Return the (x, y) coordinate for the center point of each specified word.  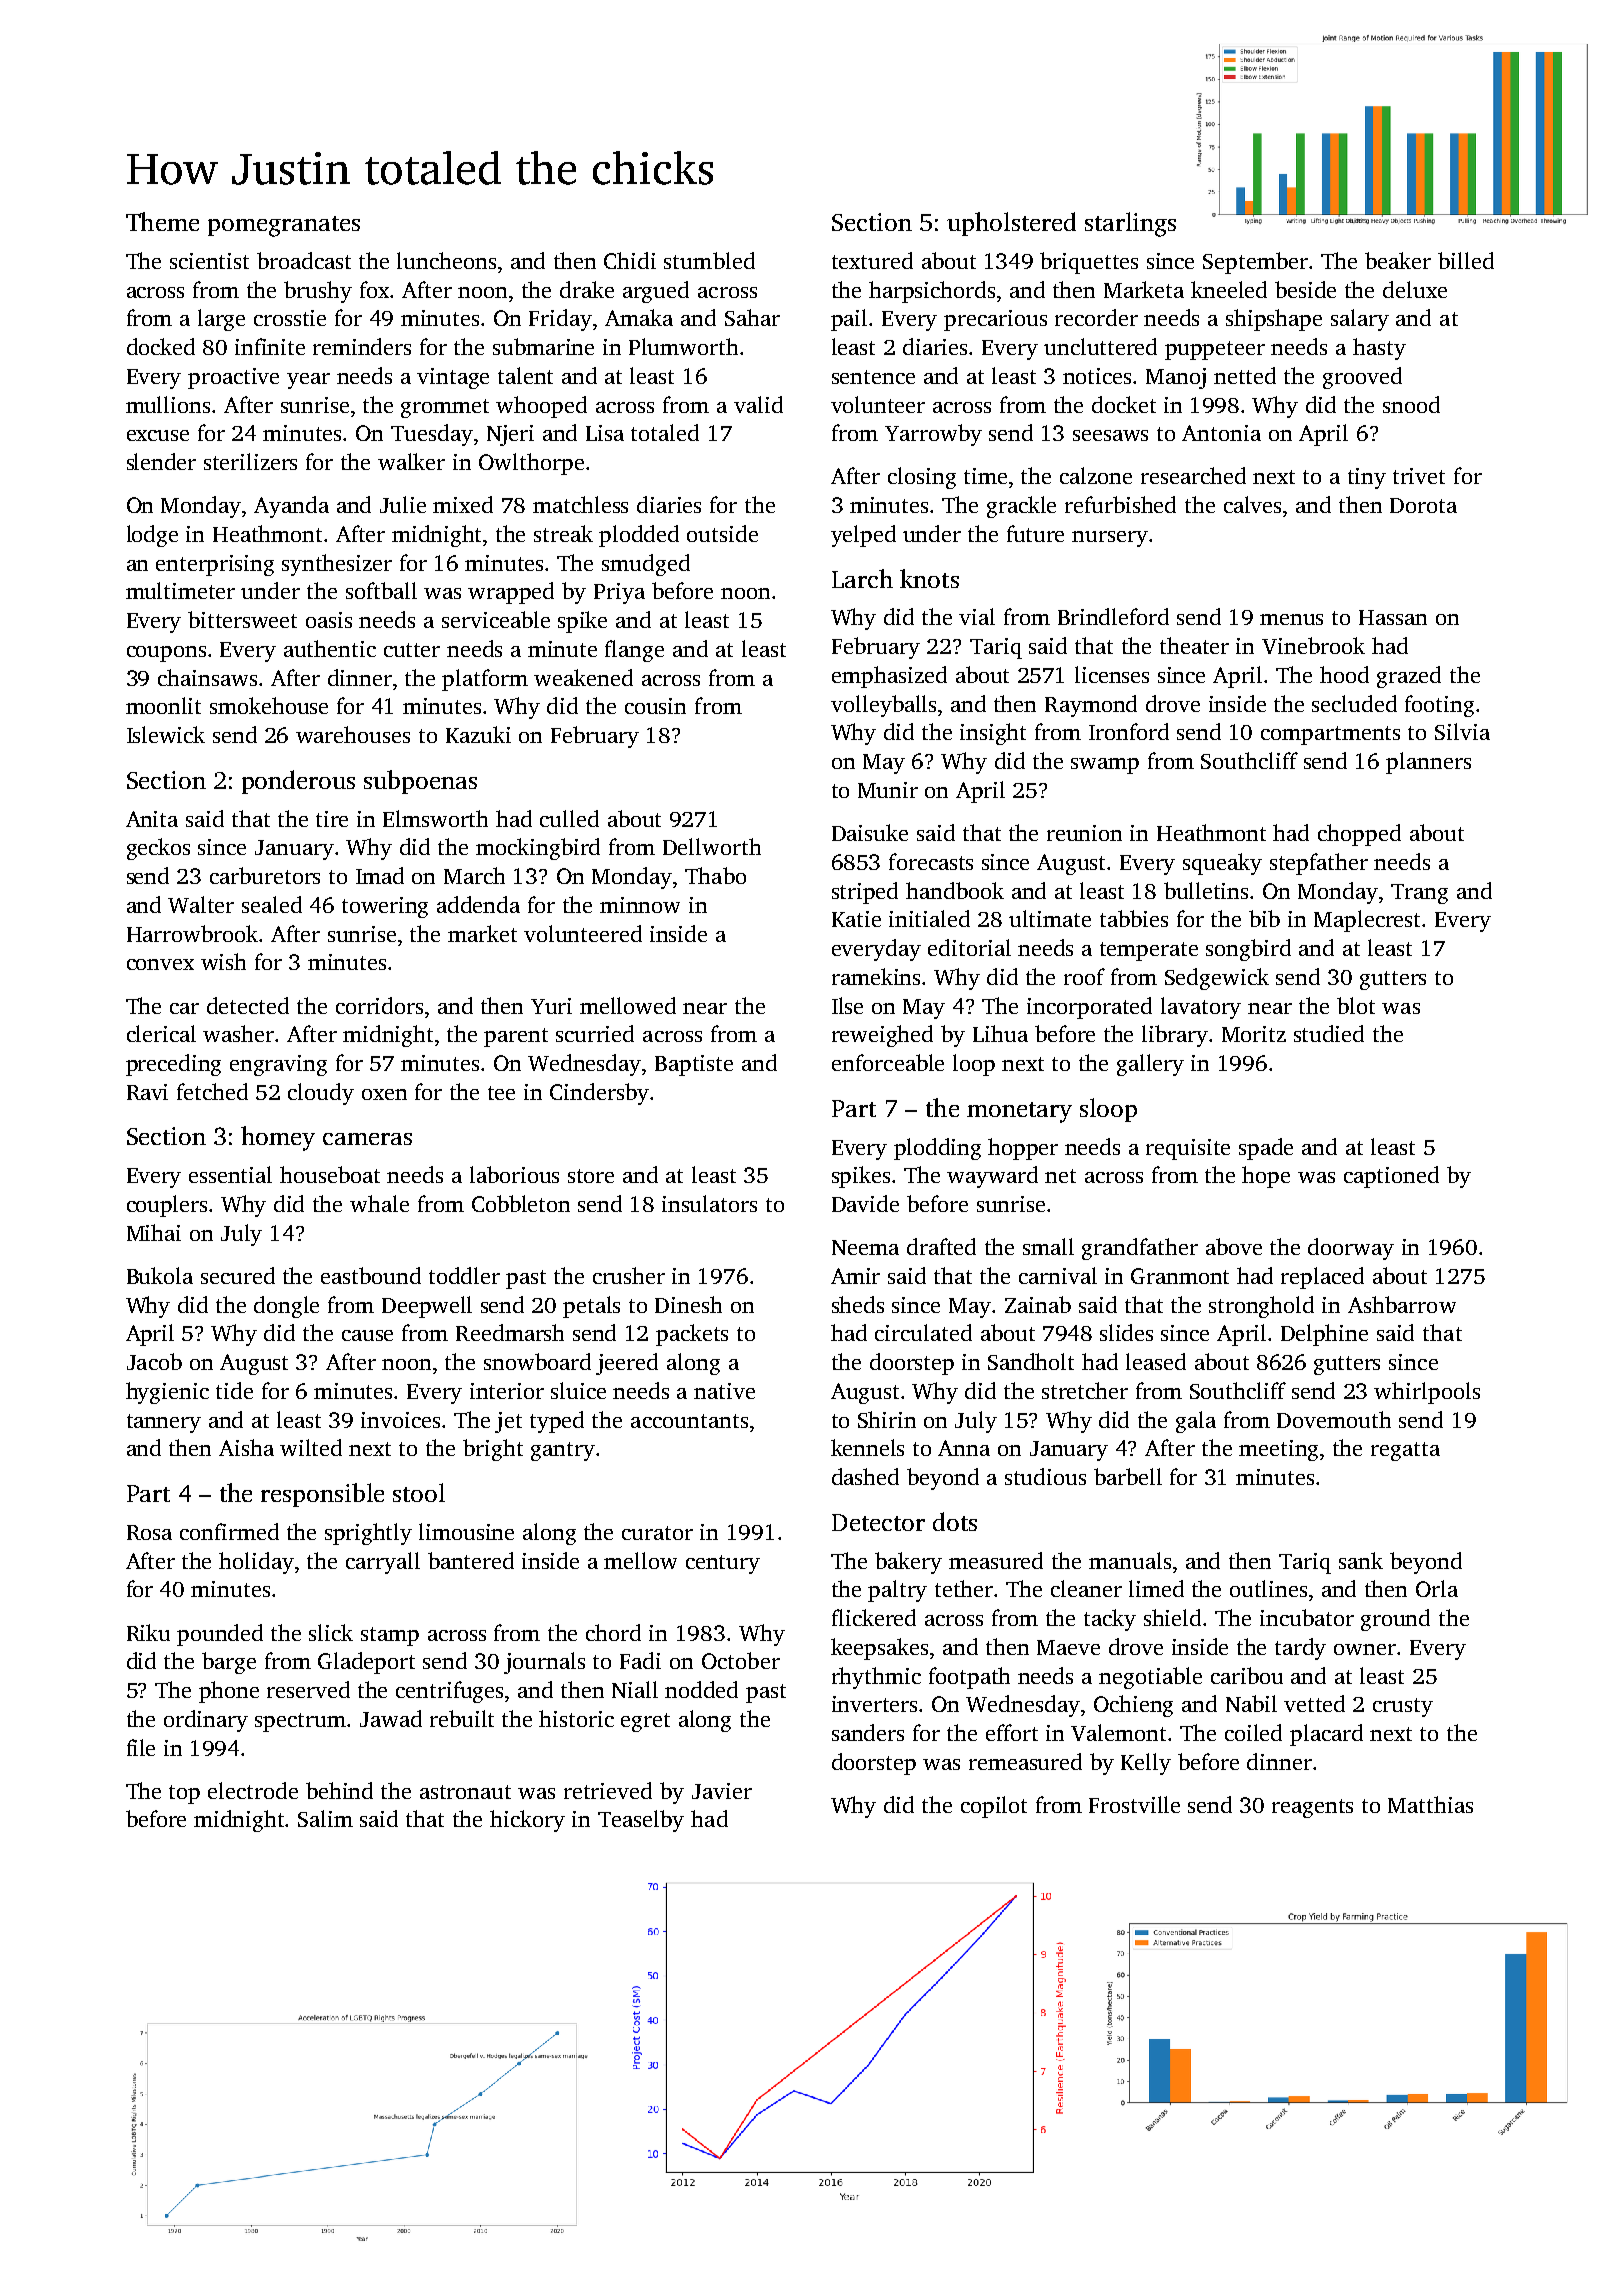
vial (977, 616)
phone (229, 1692)
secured (238, 1275)
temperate (1149, 951)
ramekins (876, 976)
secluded (1354, 703)
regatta (1405, 1451)
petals (591, 1307)
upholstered (1011, 224)
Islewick (166, 734)
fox (374, 289)
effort (1012, 1732)
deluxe (1415, 289)
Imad (380, 875)
